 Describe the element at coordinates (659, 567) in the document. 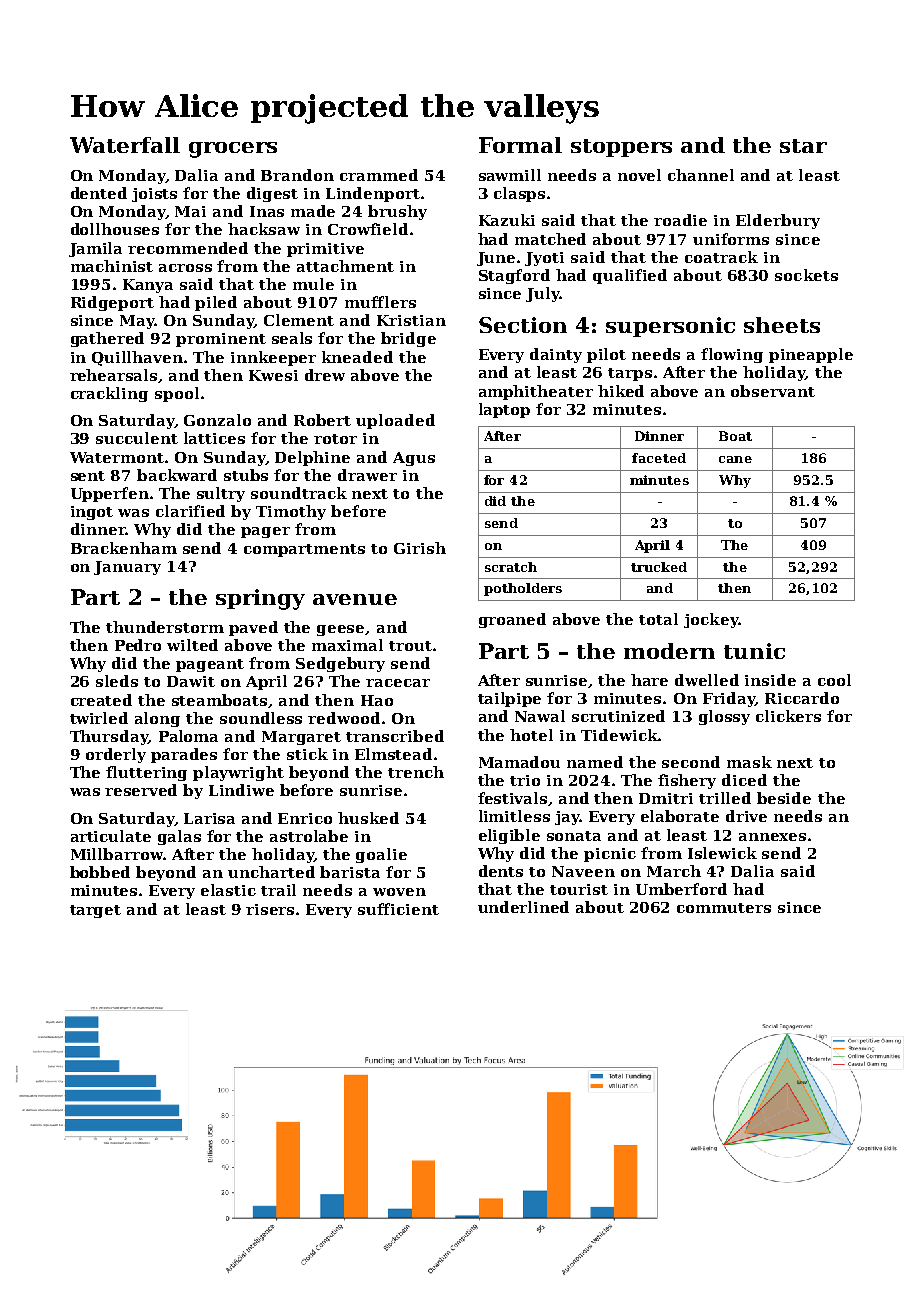

I see `trucked` at that location.
